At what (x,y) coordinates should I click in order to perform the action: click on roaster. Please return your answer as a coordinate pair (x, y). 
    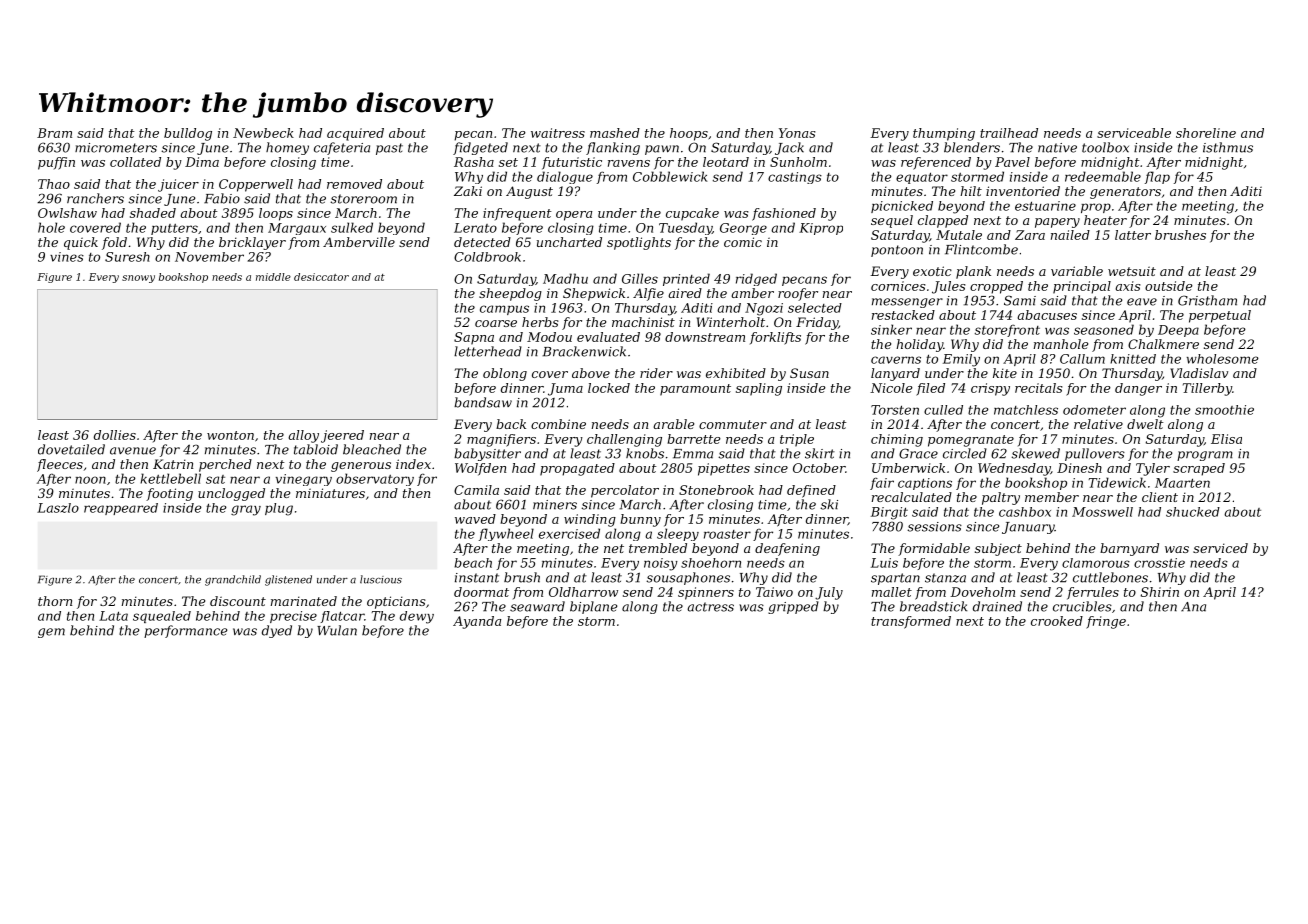
    Looking at the image, I should click on (727, 534).
